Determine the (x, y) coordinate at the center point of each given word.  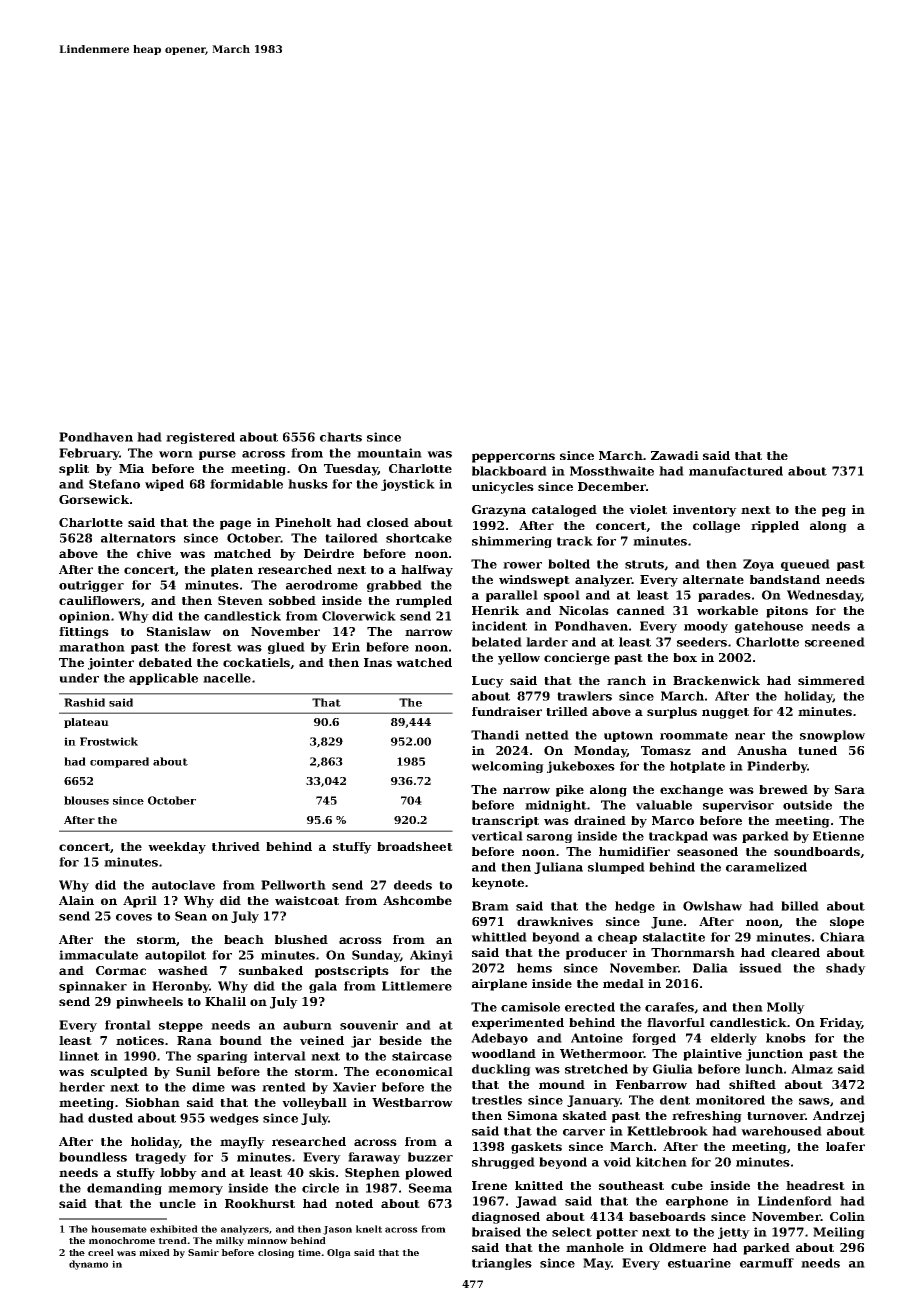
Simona (533, 1115)
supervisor (738, 806)
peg (834, 512)
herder (82, 1087)
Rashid (84, 702)
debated (165, 662)
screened (835, 642)
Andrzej (838, 1117)
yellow (519, 659)
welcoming (507, 767)
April (140, 902)
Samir (203, 1252)
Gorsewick (94, 499)
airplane (499, 985)
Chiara (842, 937)
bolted (569, 564)
